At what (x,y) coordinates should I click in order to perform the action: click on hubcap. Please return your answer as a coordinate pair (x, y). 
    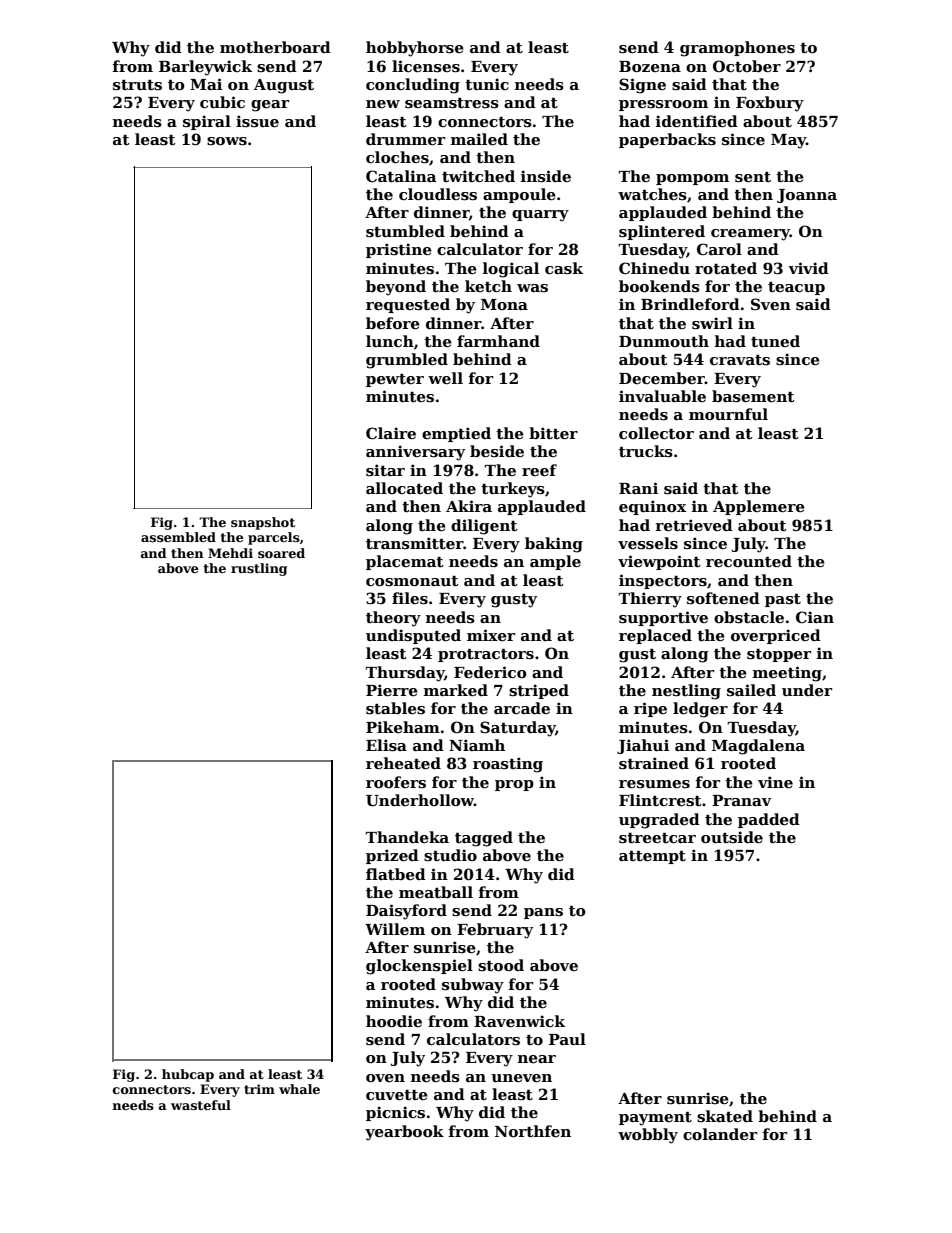
    Looking at the image, I should click on (188, 1075).
